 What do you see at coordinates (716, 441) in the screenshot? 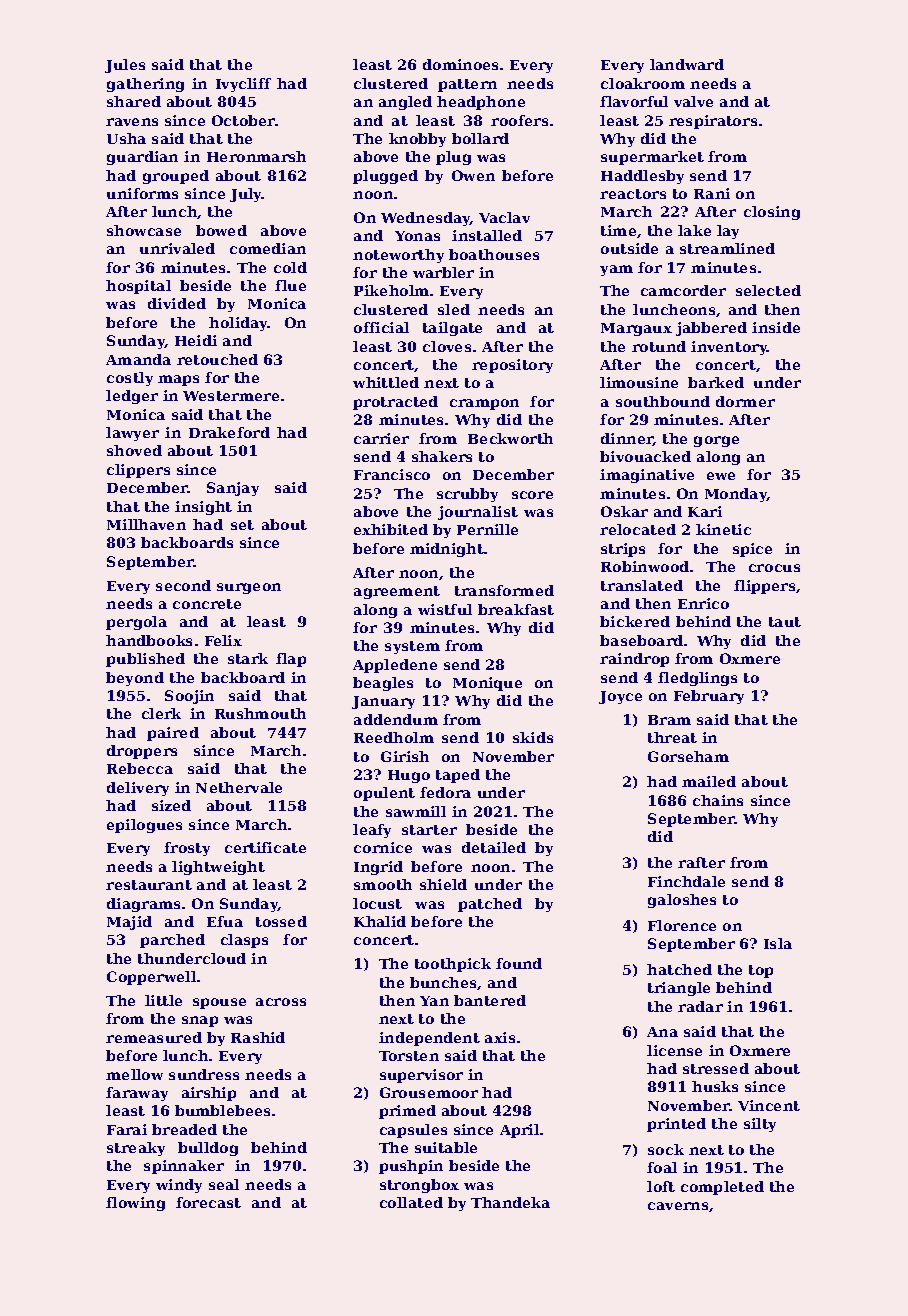
I see `gorge` at bounding box center [716, 441].
